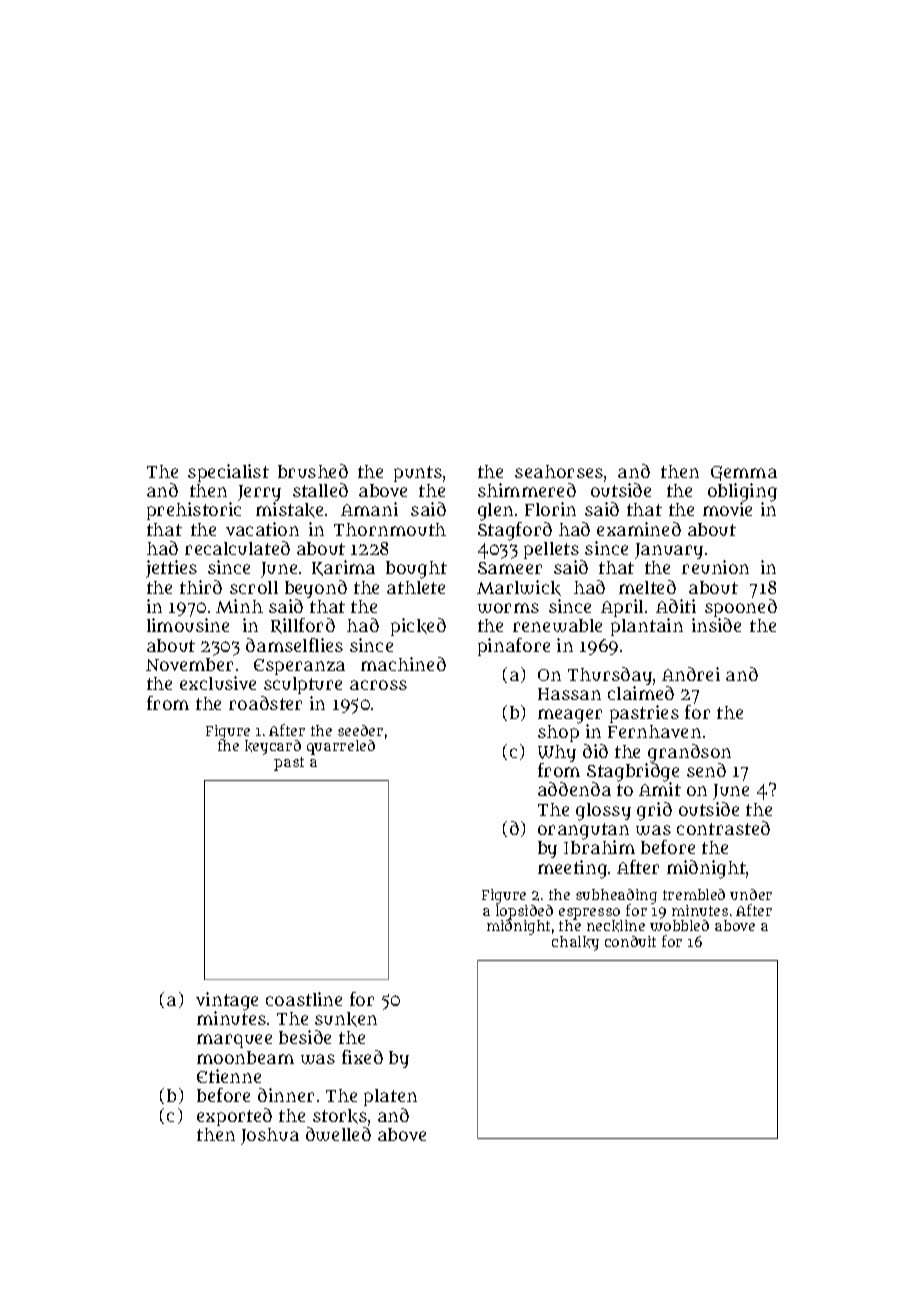 The image size is (924, 1311). Describe the element at coordinates (639, 529) in the screenshot. I see `examined` at that location.
